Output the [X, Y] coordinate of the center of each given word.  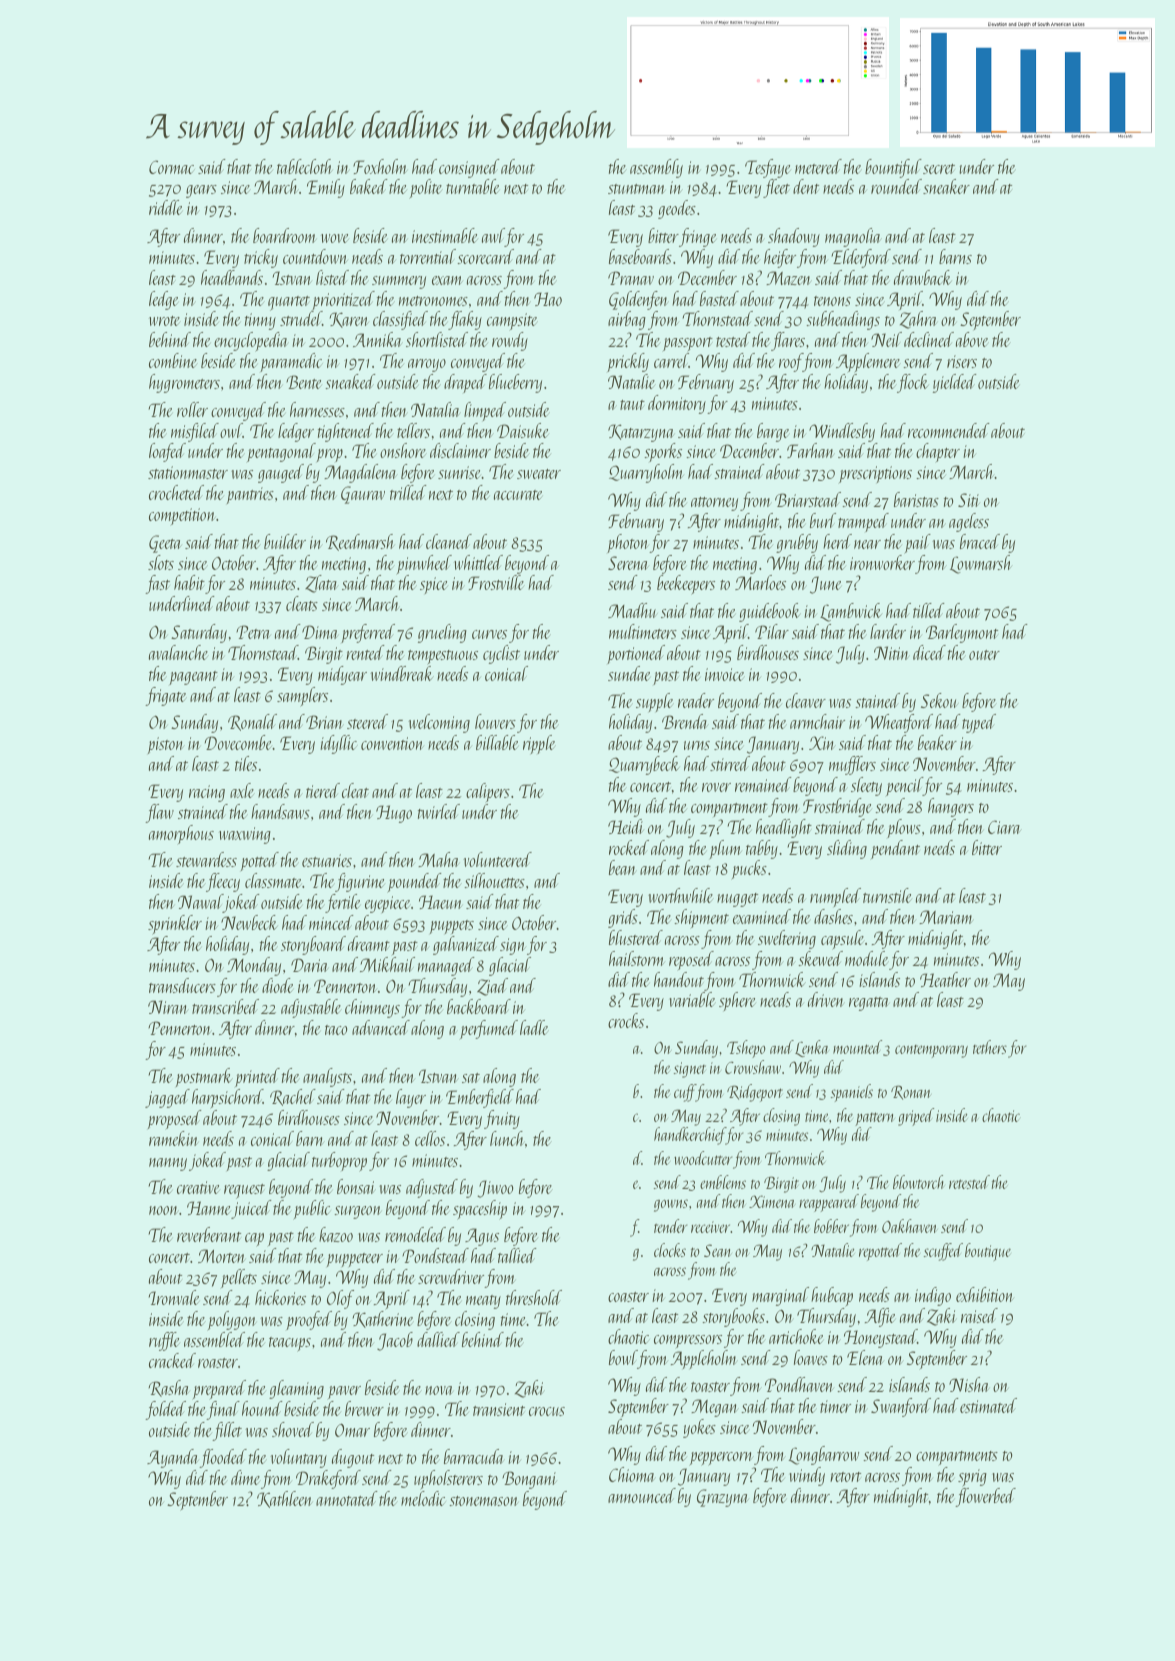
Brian [325, 722]
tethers [990, 1047]
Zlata [322, 584]
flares [788, 341]
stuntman [636, 189]
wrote [165, 321]
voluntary [298, 1458]
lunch [507, 1138]
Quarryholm [646, 473]
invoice [725, 674]
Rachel [293, 1097]
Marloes [760, 582]
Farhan [811, 450]
